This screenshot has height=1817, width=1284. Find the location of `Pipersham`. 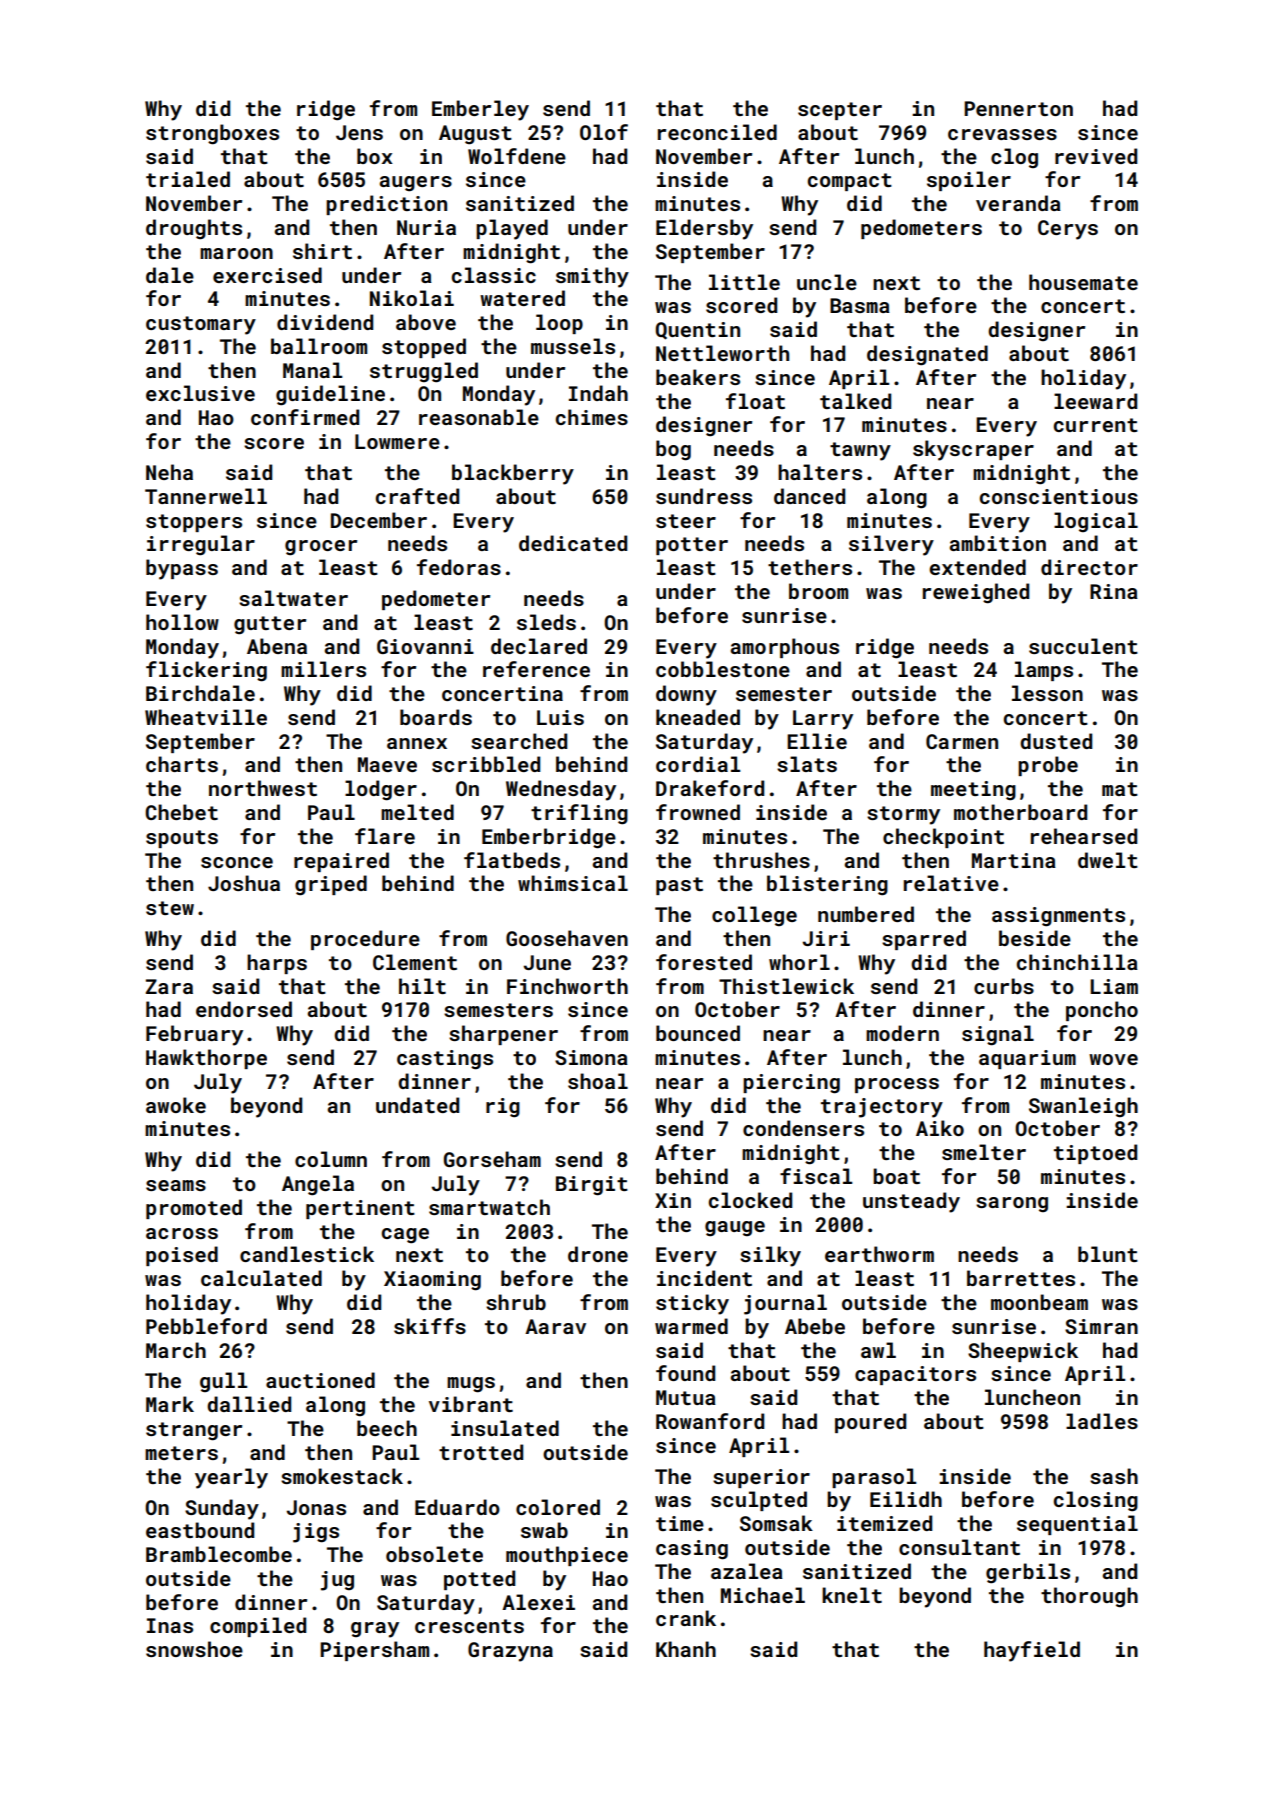

Pipersham is located at coordinates (374, 1651).
